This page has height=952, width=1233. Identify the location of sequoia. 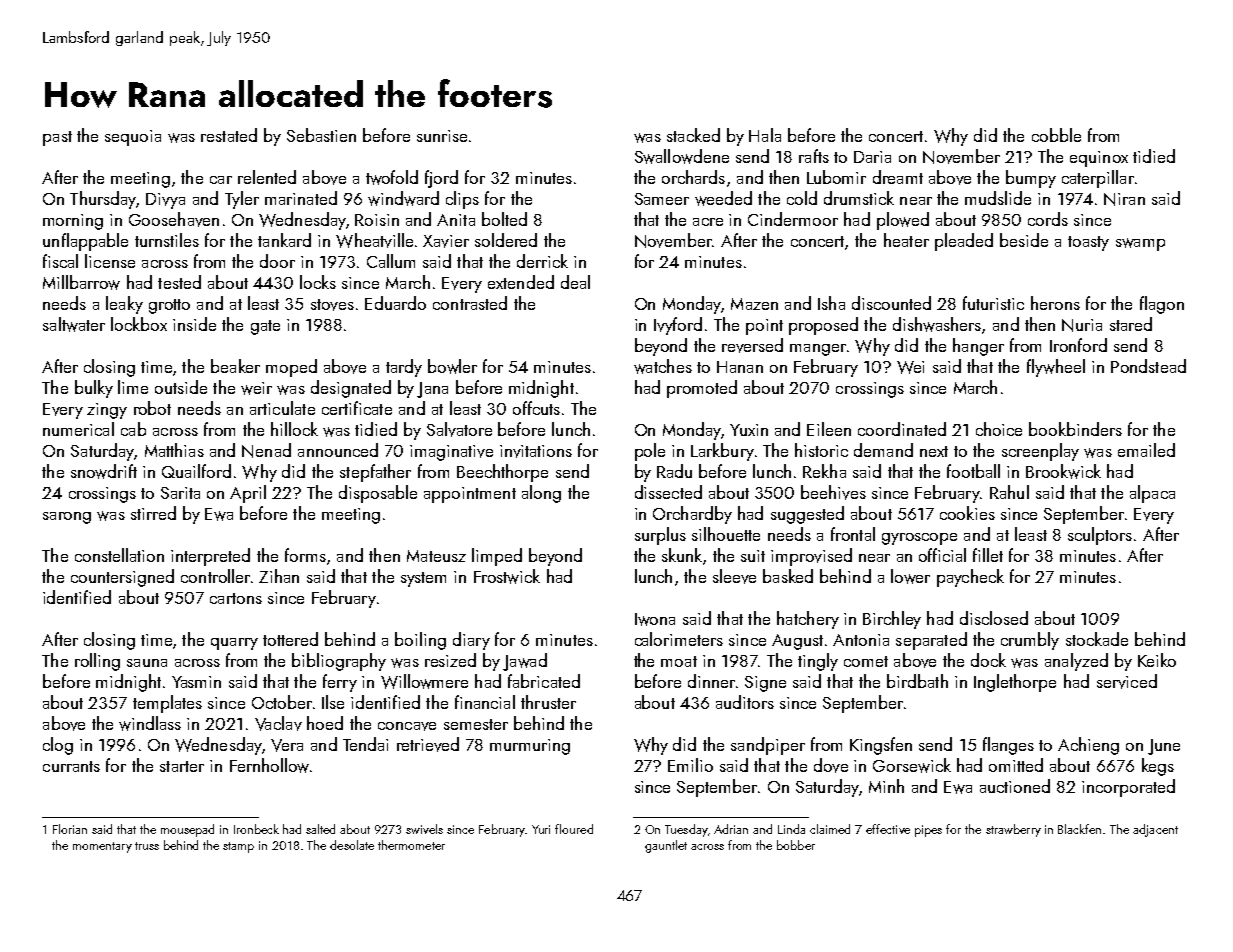
(133, 138).
